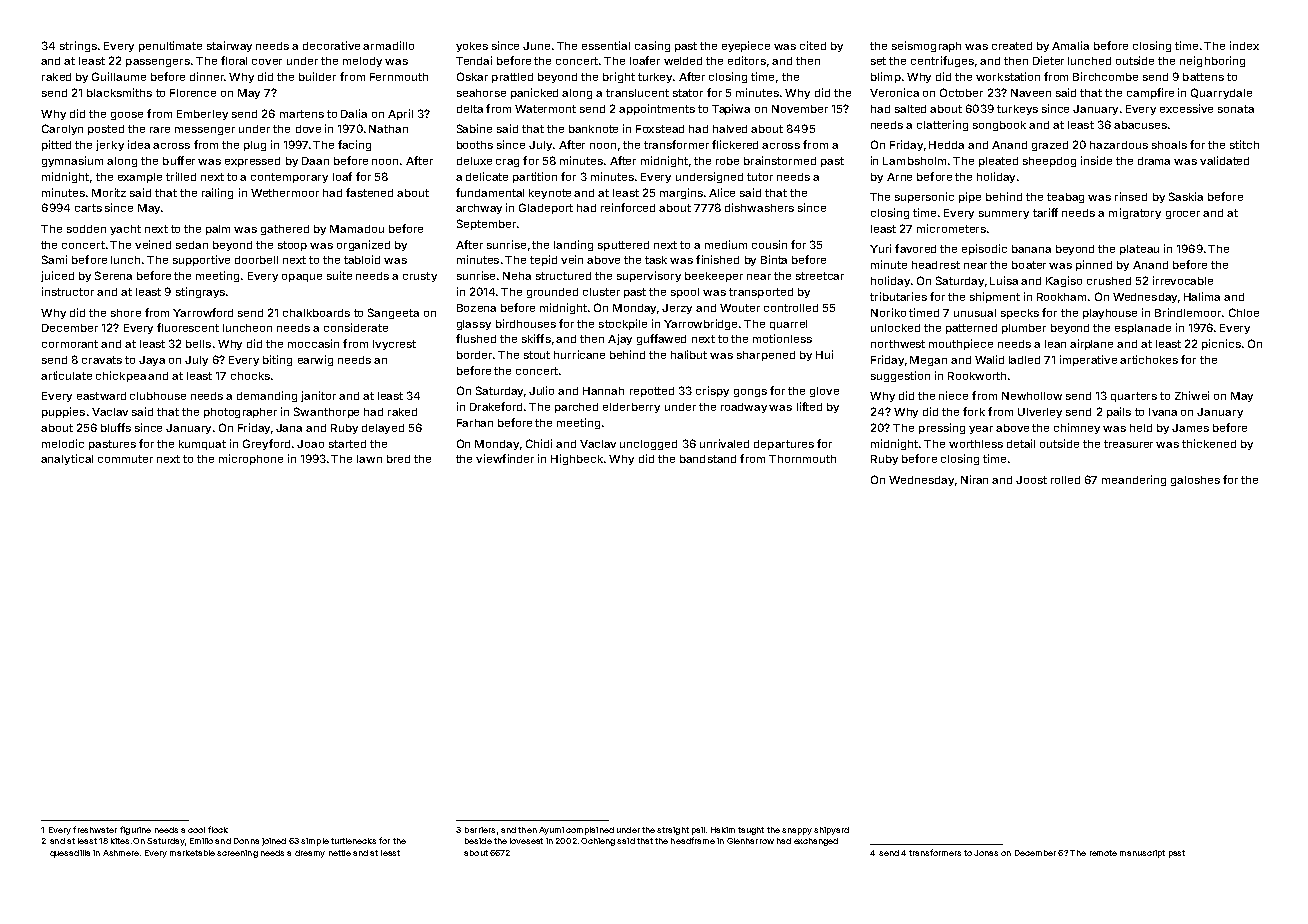 The width and height of the page is (1308, 924). I want to click on complained, so click(590, 831).
